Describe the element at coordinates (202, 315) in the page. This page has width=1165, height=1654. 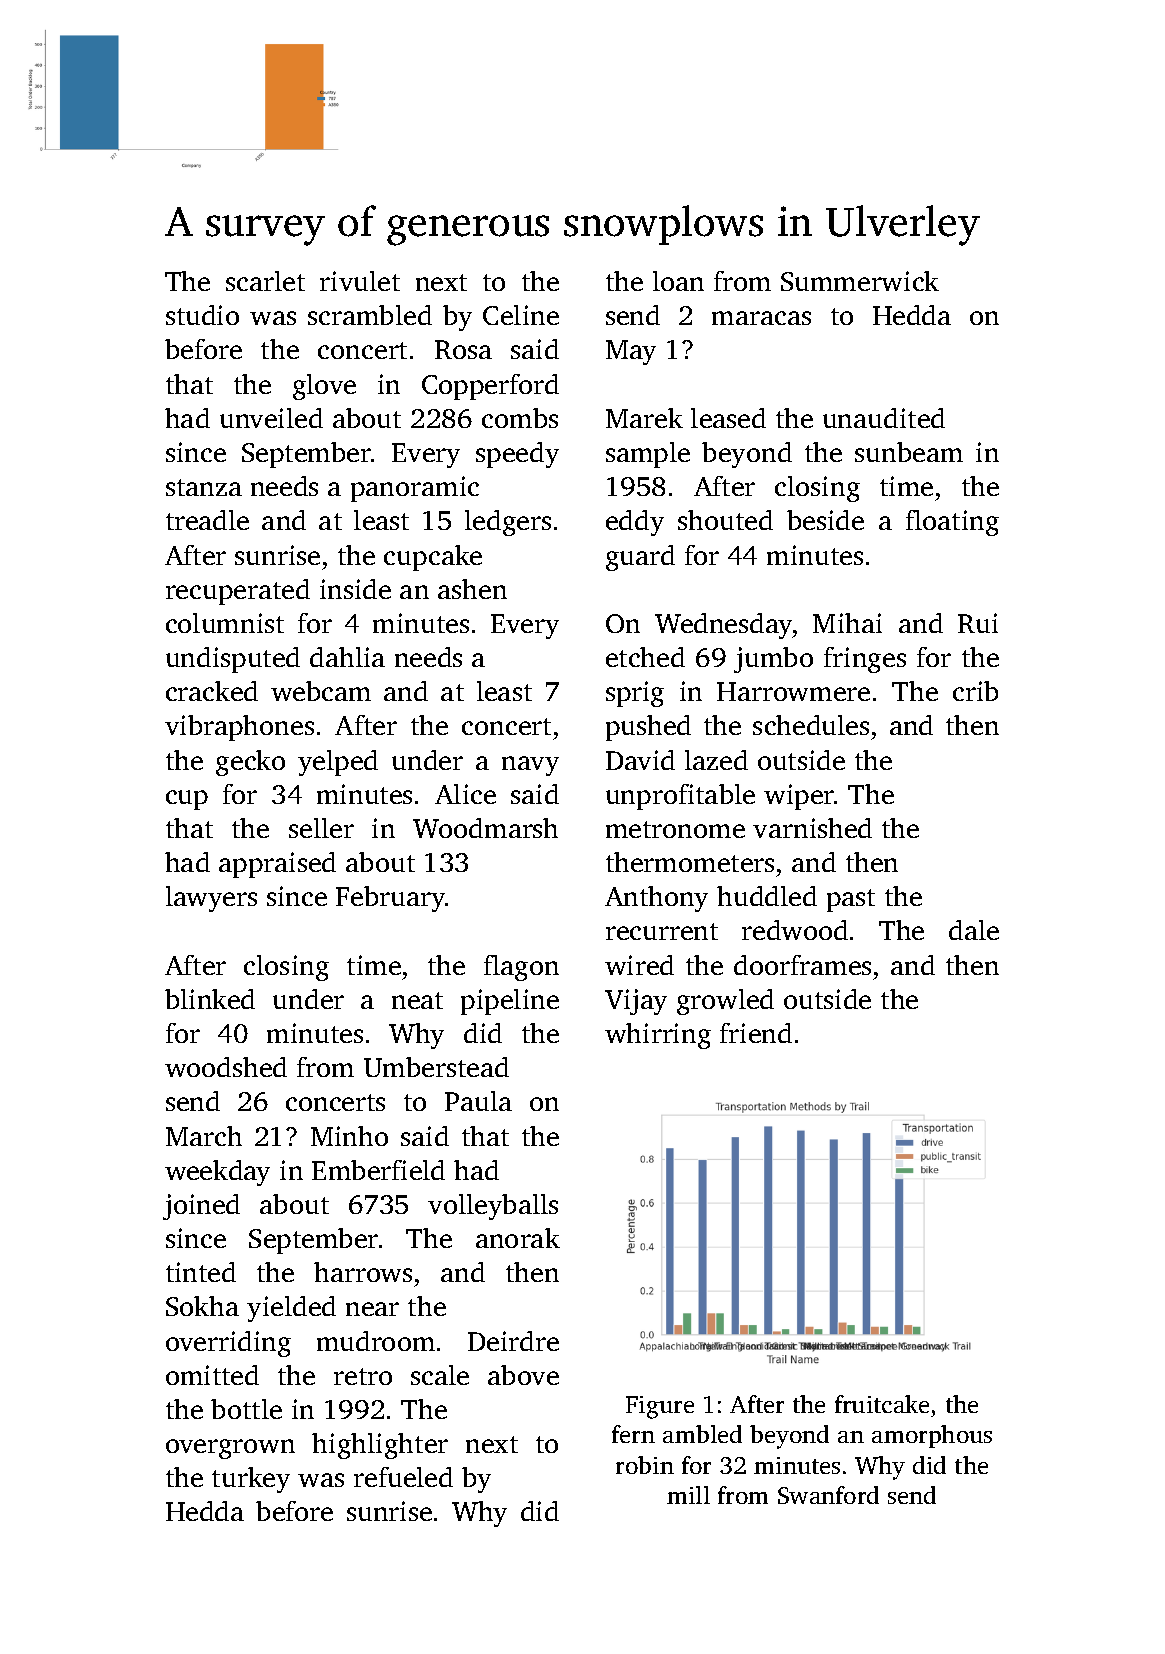
I see `studio` at that location.
